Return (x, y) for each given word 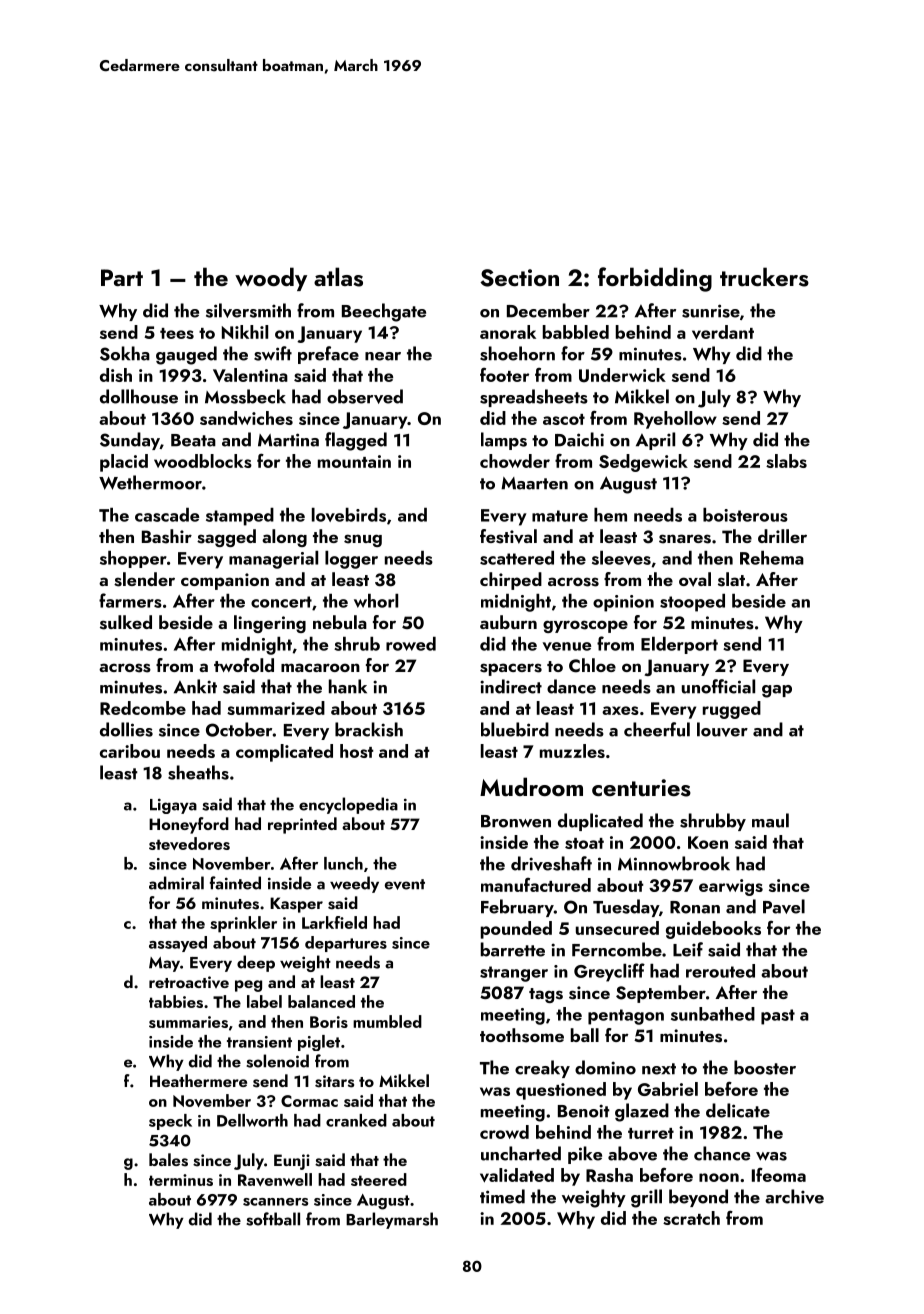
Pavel (784, 906)
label (264, 1001)
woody (271, 279)
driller (782, 536)
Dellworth (252, 1120)
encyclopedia (348, 805)
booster (765, 1067)
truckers (764, 277)
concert (281, 602)
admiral (176, 883)
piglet (319, 1043)
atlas (338, 277)
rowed (411, 644)
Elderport (679, 645)
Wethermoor (150, 482)
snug (363, 540)
